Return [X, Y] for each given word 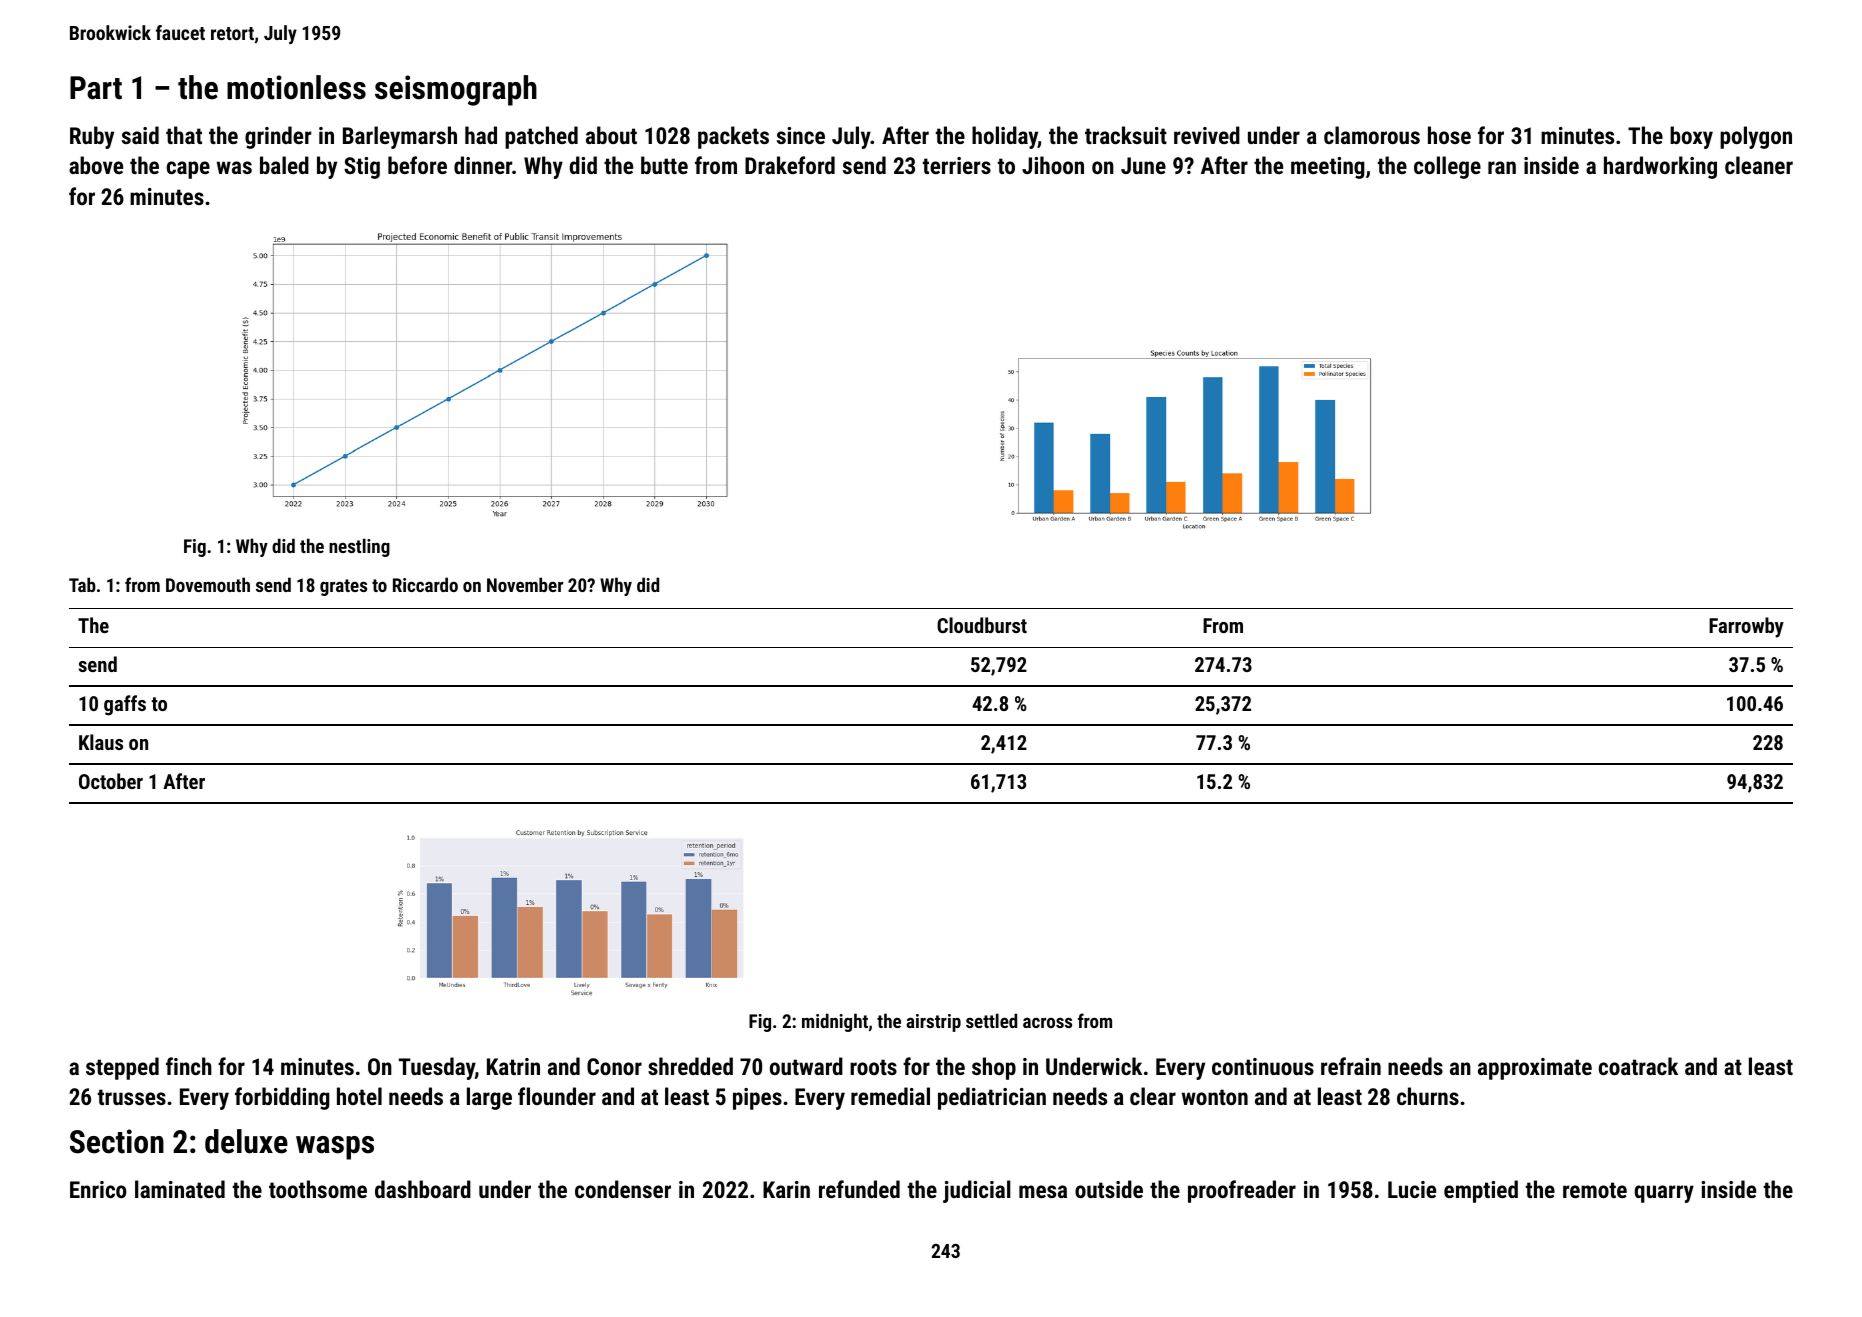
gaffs [125, 705]
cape [188, 170]
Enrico [98, 1189]
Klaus [101, 742]
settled [991, 1020]
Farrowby [1746, 627]
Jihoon [1053, 165]
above [96, 165]
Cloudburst [982, 625]
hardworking [1660, 167]
